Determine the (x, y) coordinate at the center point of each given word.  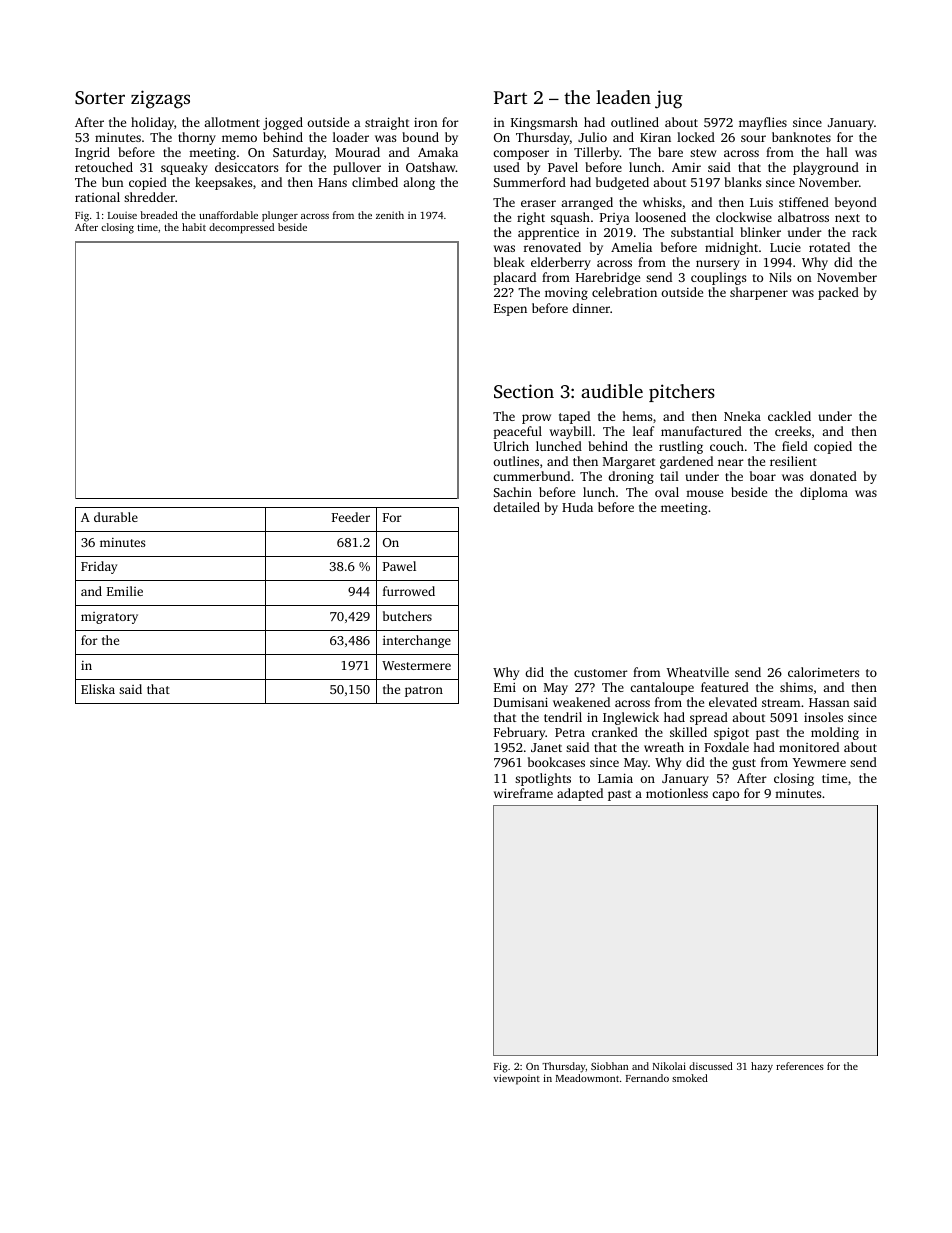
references (800, 1066)
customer (601, 673)
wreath (664, 747)
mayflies (763, 123)
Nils (780, 277)
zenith (390, 215)
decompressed (241, 228)
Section (524, 391)
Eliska (98, 689)
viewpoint (517, 1079)
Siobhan (609, 1066)
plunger (280, 216)
